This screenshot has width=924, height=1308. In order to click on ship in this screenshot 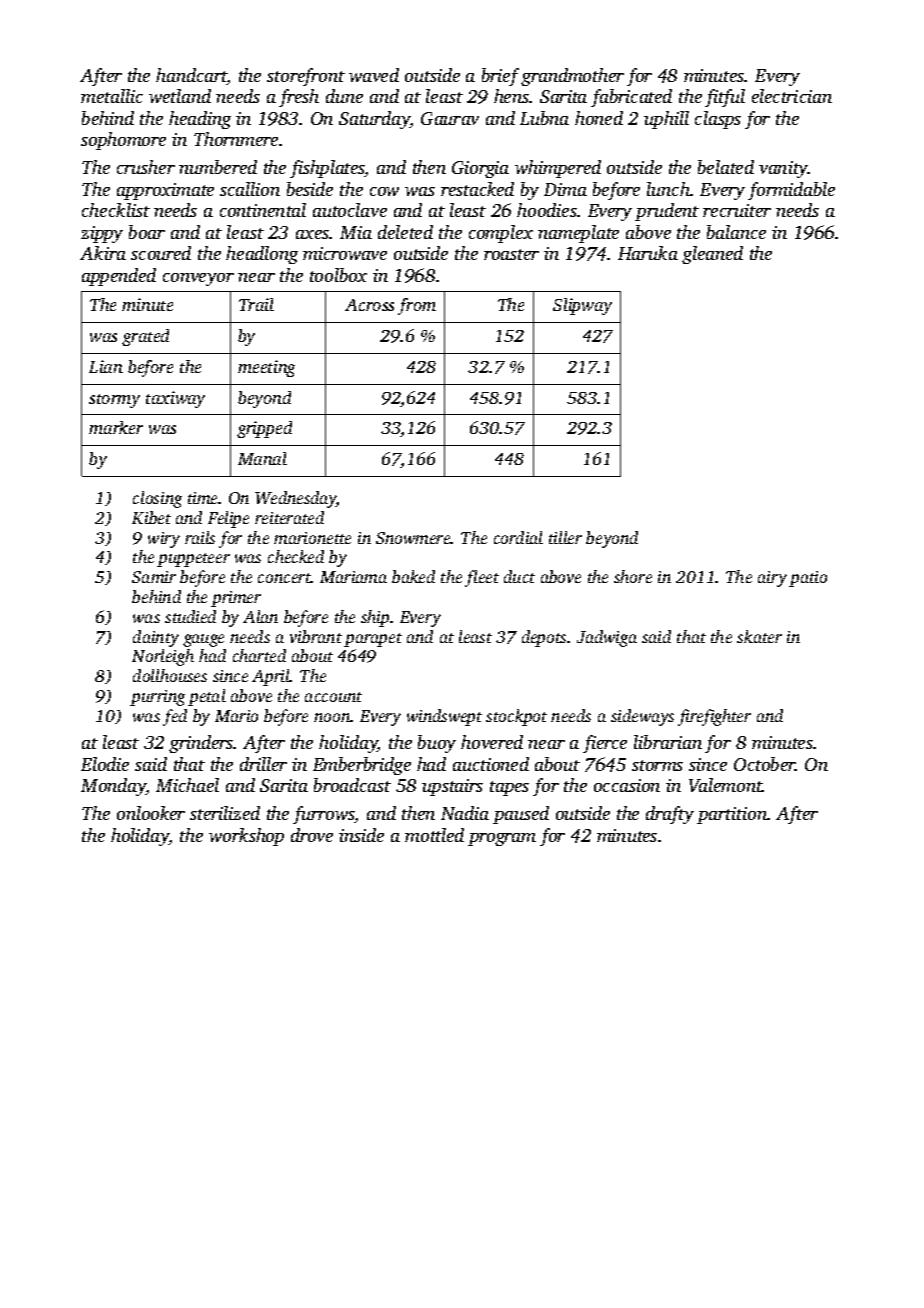, I will do `click(375, 618)`.
